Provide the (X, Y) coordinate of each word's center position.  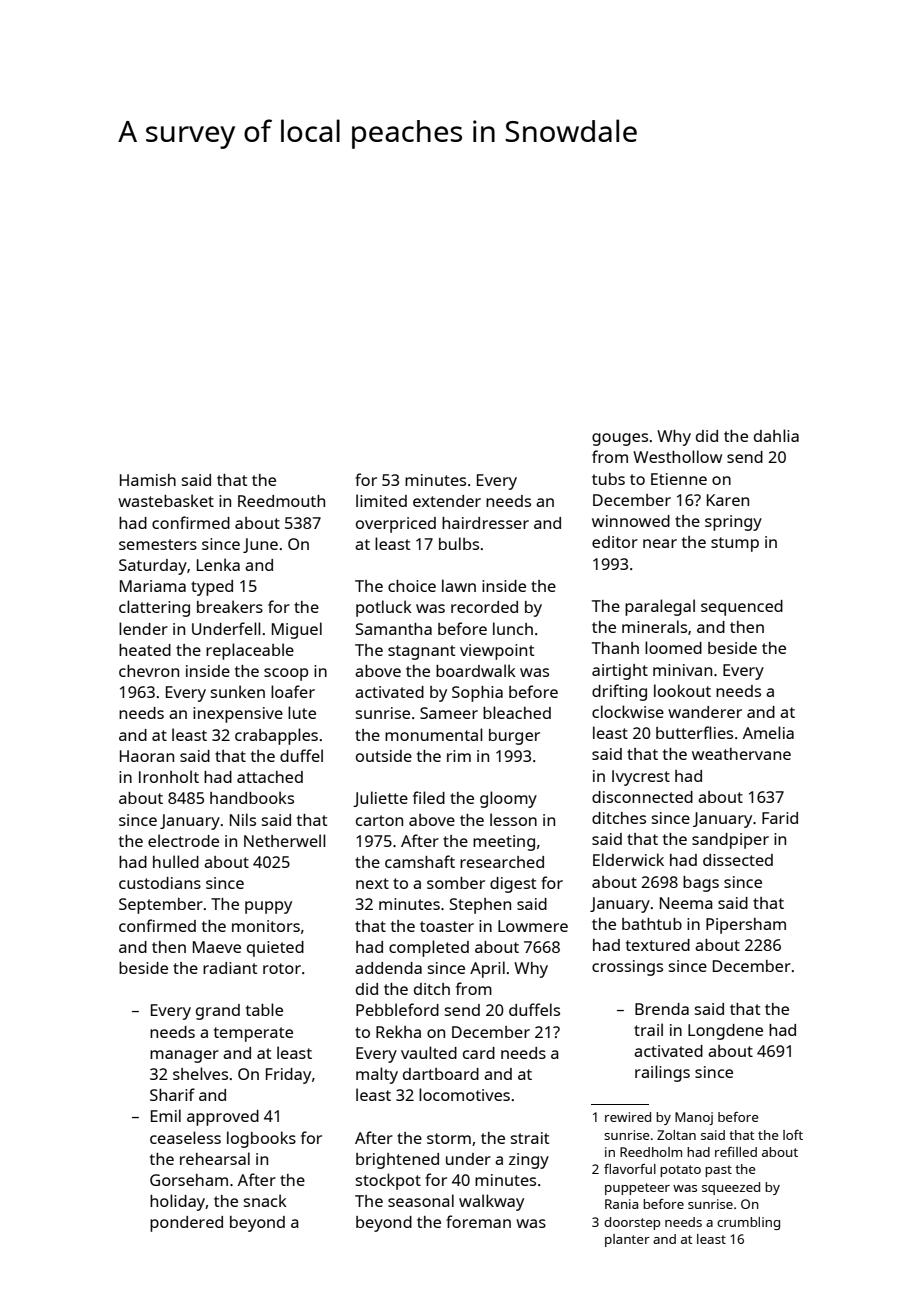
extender (447, 501)
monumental (434, 734)
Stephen (480, 906)
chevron (149, 671)
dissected (738, 860)
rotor (282, 968)
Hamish (148, 480)
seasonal (421, 1200)
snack (265, 1200)
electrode (183, 840)
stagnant (421, 652)
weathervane (741, 754)
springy (733, 523)
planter (627, 1240)
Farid (780, 818)
